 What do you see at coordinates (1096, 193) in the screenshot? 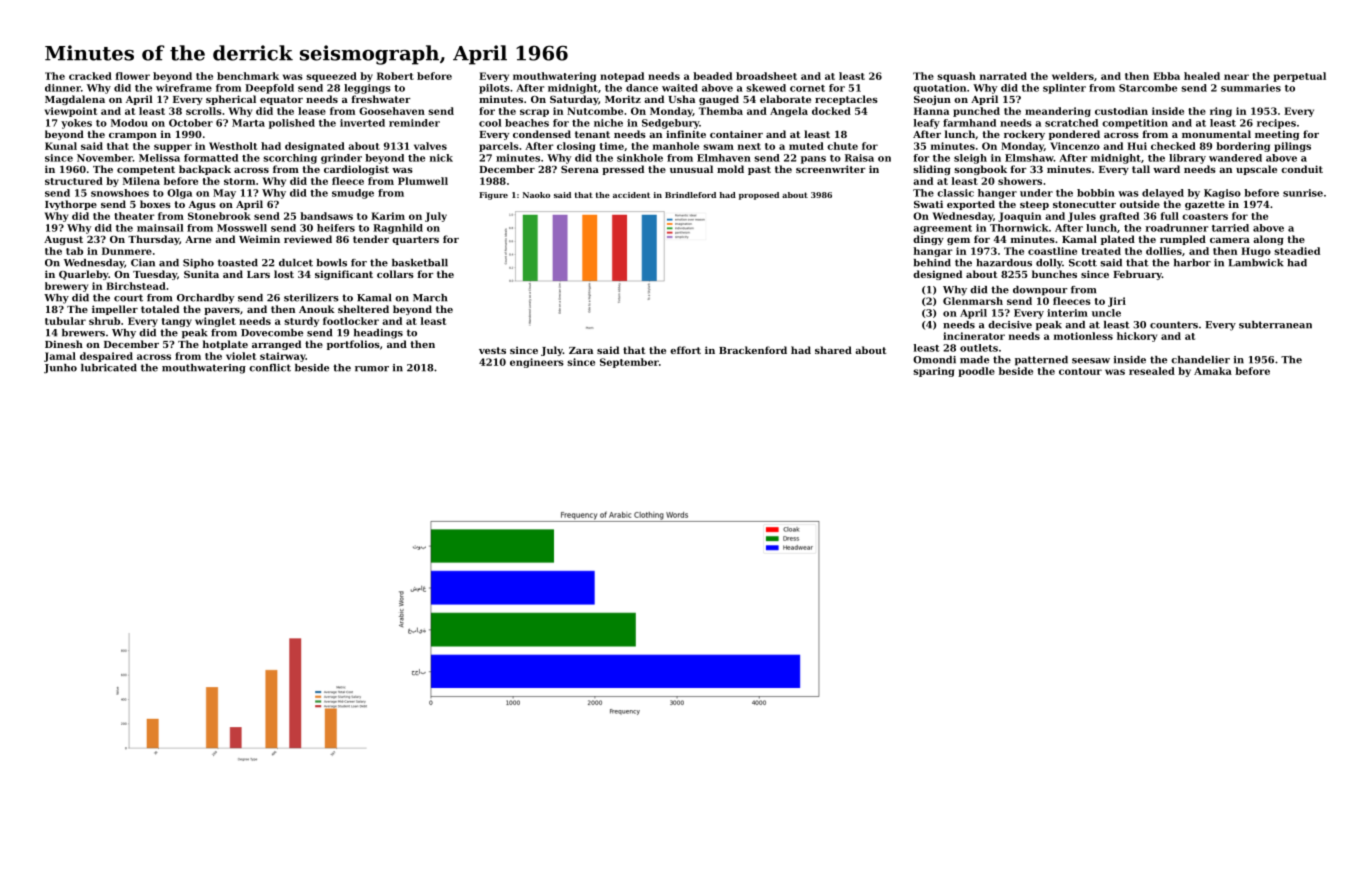
I see `bobbin` at bounding box center [1096, 193].
